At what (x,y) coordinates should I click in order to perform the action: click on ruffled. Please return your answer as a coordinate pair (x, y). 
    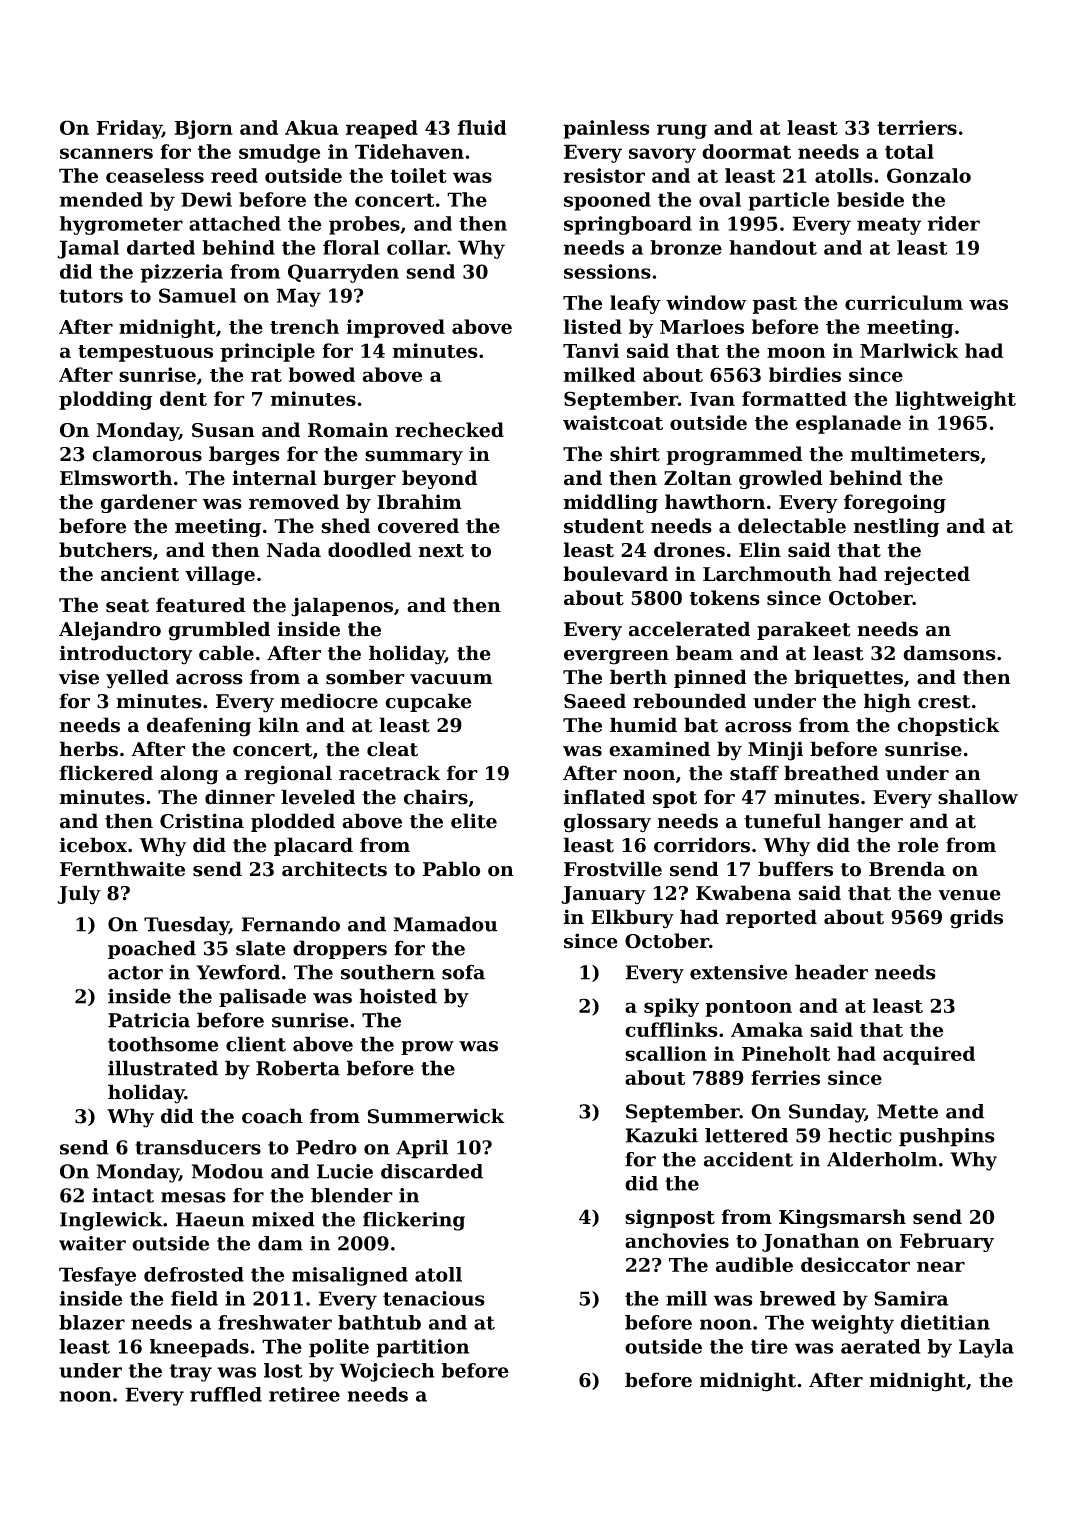
    Looking at the image, I should click on (226, 1394).
